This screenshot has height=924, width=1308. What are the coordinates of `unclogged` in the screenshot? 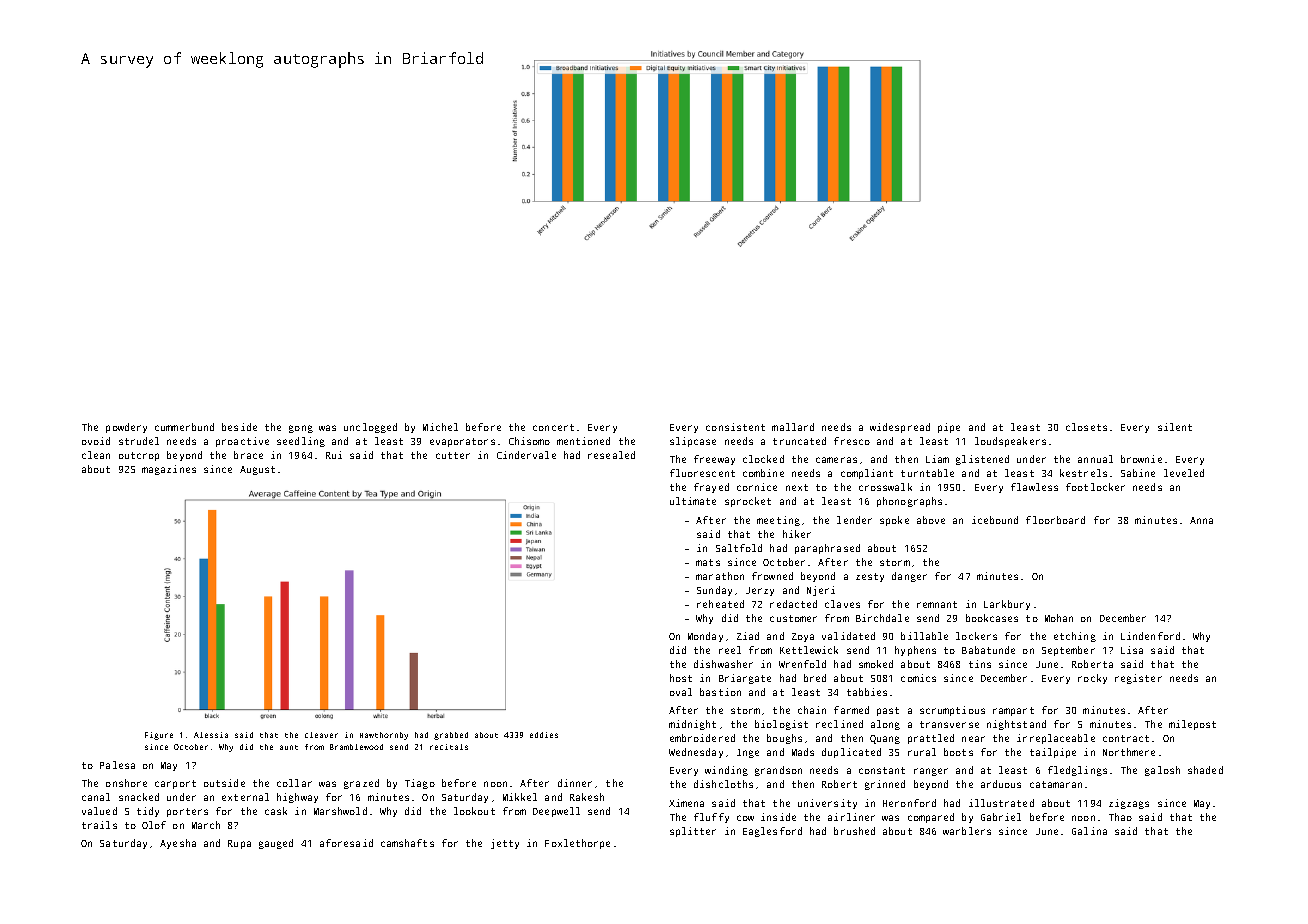 It's located at (370, 428).
